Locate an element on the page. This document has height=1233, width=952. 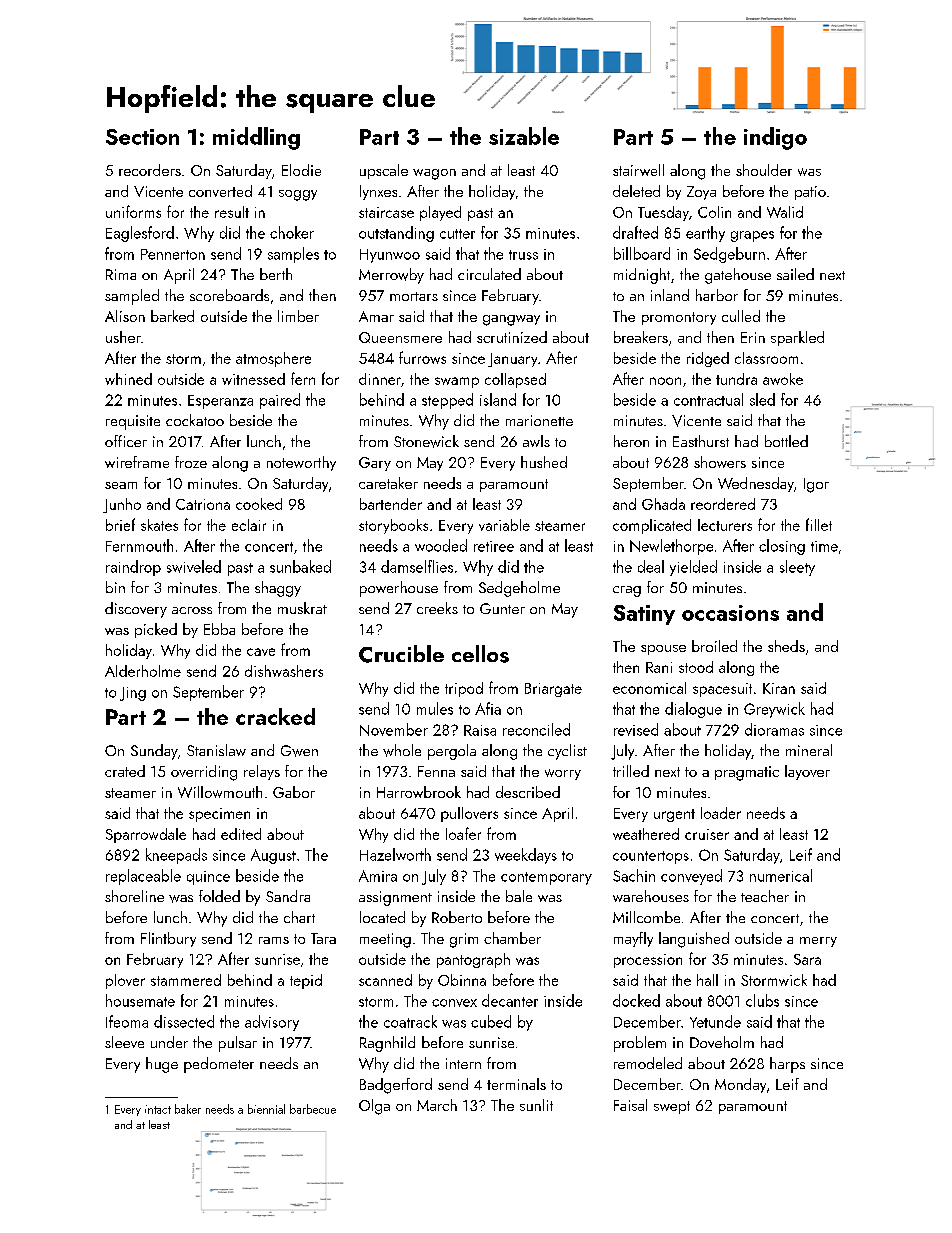
Section is located at coordinates (142, 137).
